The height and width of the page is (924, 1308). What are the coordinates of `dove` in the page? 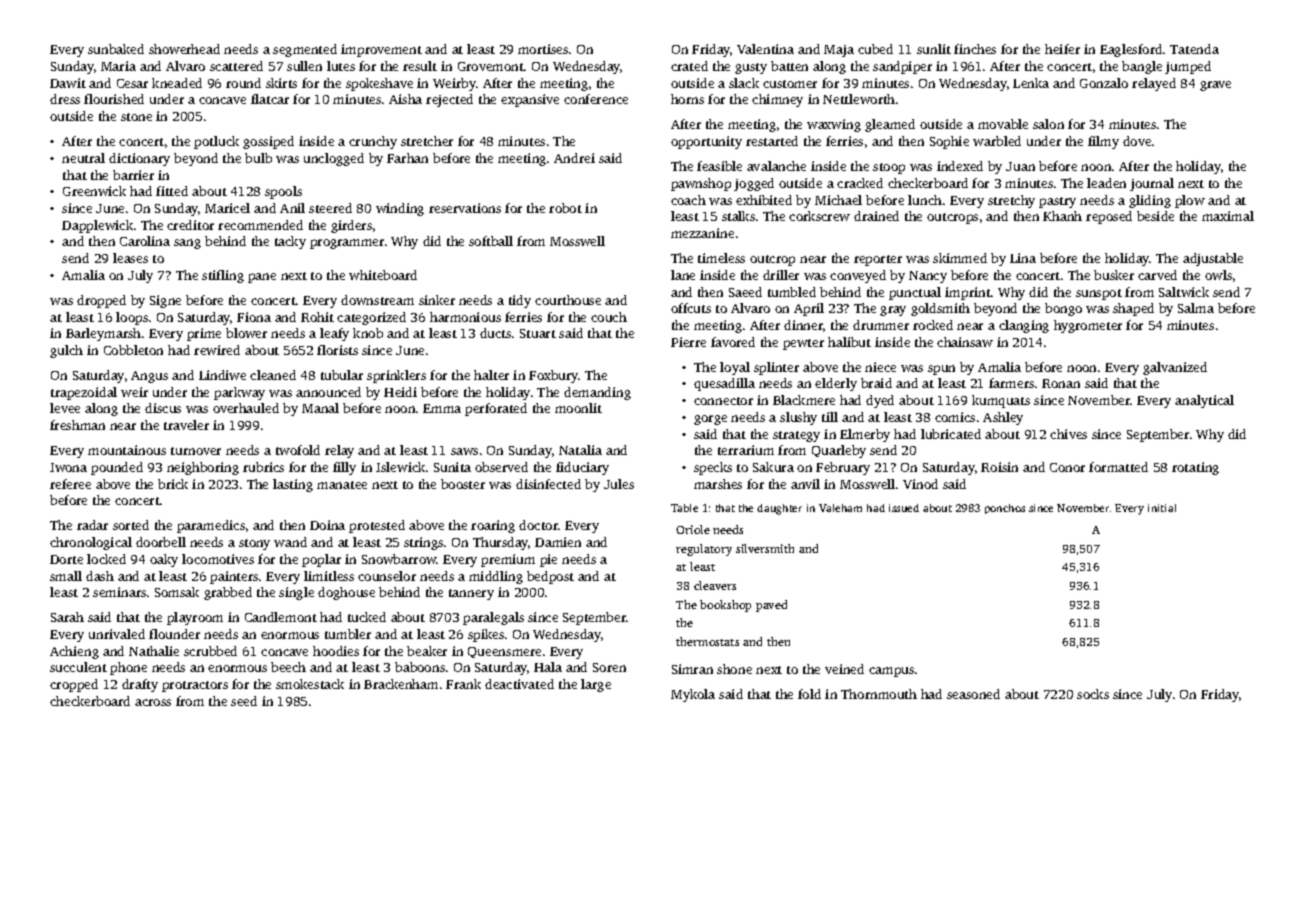 It's located at (1137, 141).
